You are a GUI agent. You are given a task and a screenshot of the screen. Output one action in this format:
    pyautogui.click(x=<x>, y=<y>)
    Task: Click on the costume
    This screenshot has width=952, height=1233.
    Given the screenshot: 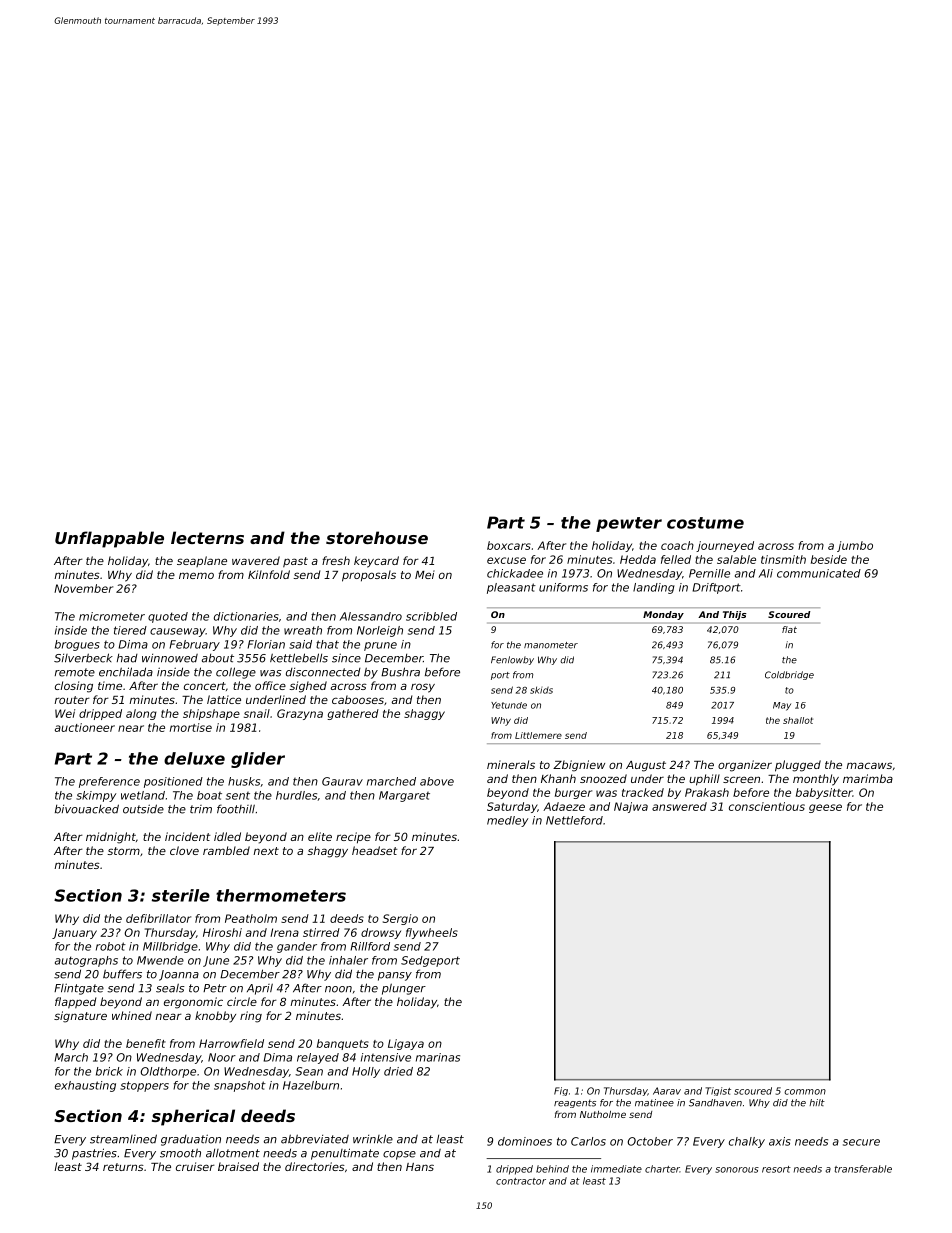 What is the action you would take?
    pyautogui.click(x=705, y=523)
